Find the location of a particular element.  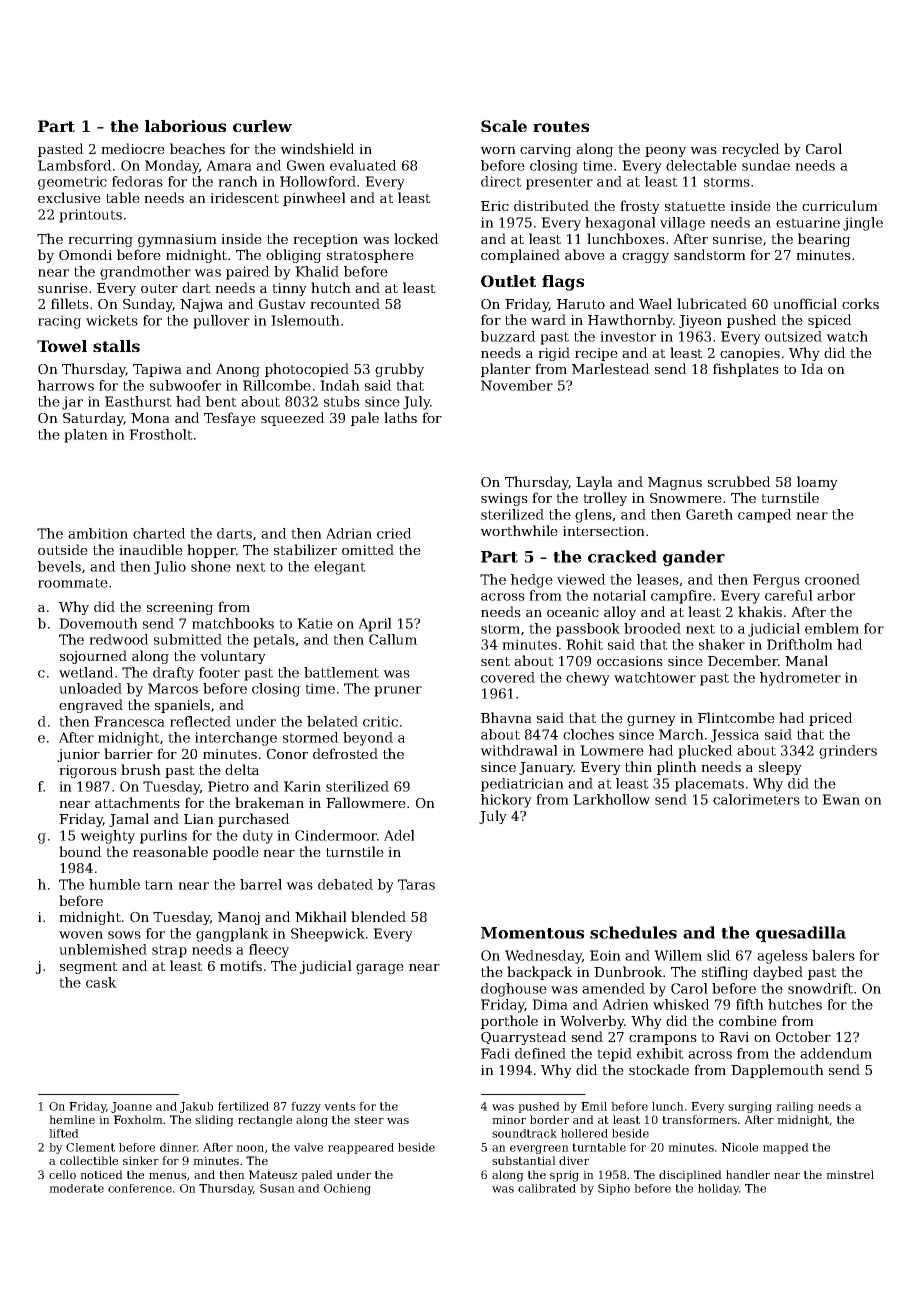

peony is located at coordinates (665, 152).
